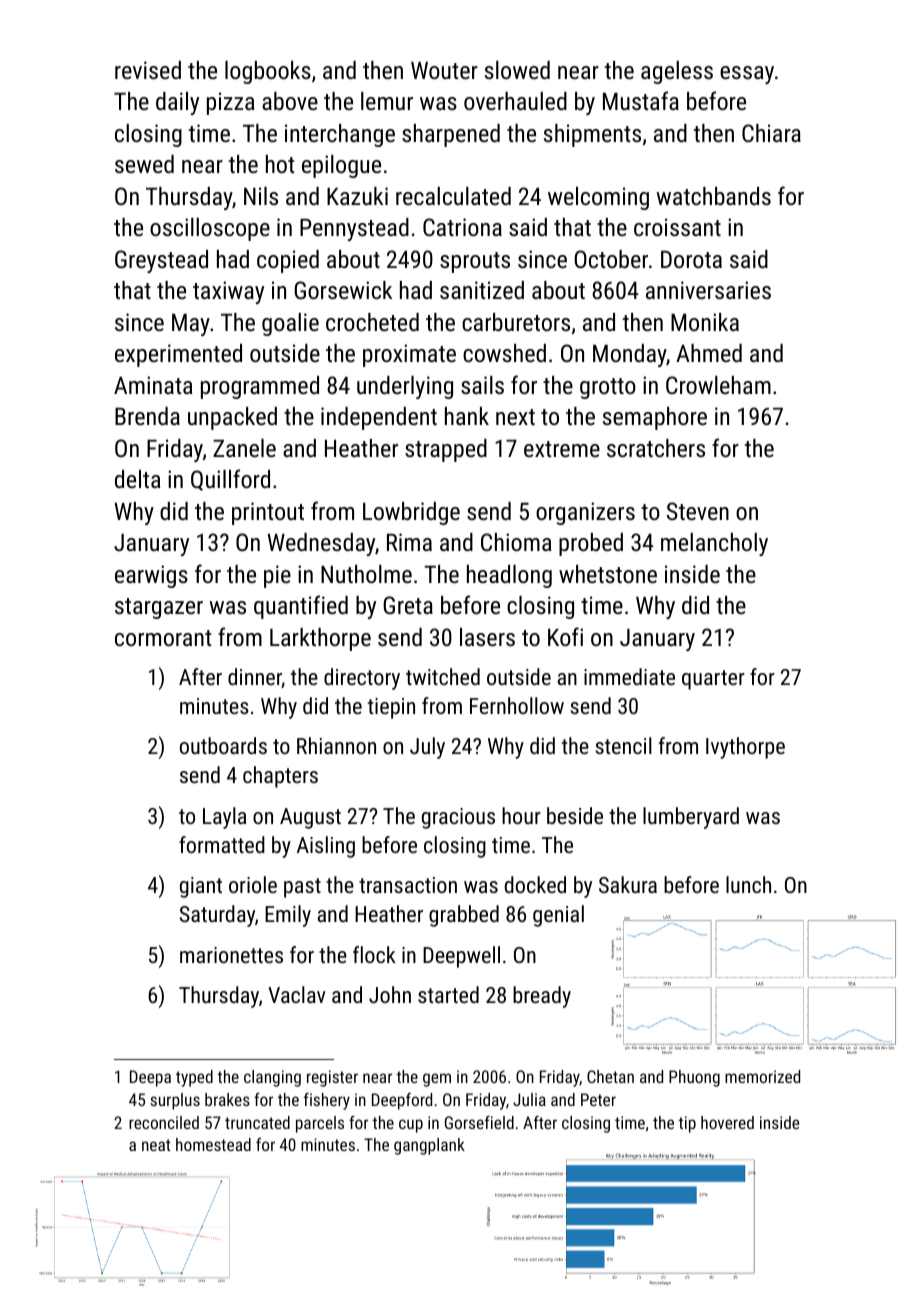  What do you see at coordinates (163, 638) in the page?
I see `cormorant` at bounding box center [163, 638].
